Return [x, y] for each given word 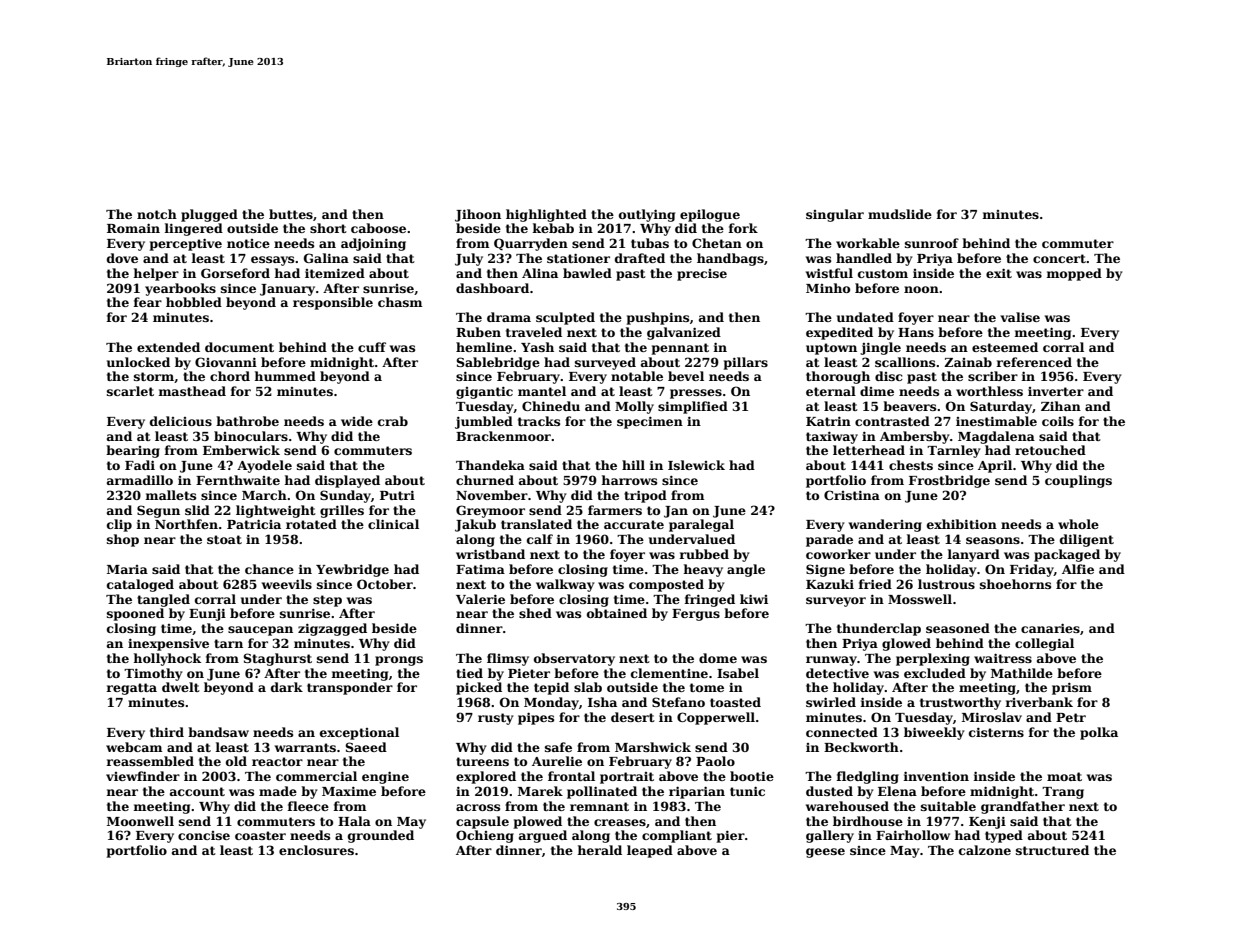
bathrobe [247, 421]
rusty [496, 719]
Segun [158, 511]
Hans [916, 332]
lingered [193, 229]
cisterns [996, 732]
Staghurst [277, 659]
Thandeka [490, 465]
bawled [587, 273]
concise [204, 835]
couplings [1078, 481]
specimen [650, 422]
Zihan [1061, 406]
